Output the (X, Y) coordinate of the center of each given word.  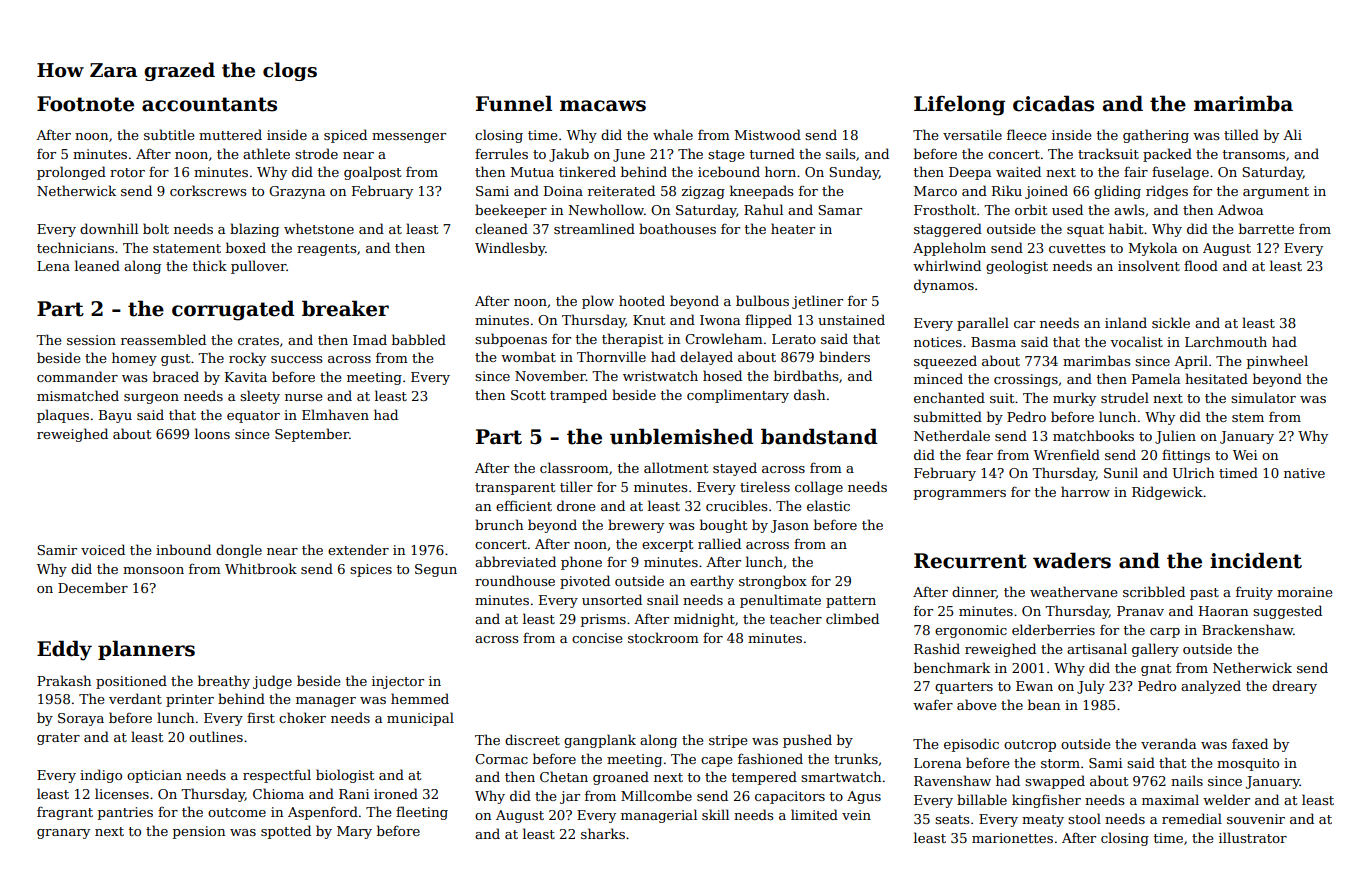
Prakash (64, 680)
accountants (209, 104)
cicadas (1053, 103)
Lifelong (959, 105)
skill (715, 814)
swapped (1055, 782)
